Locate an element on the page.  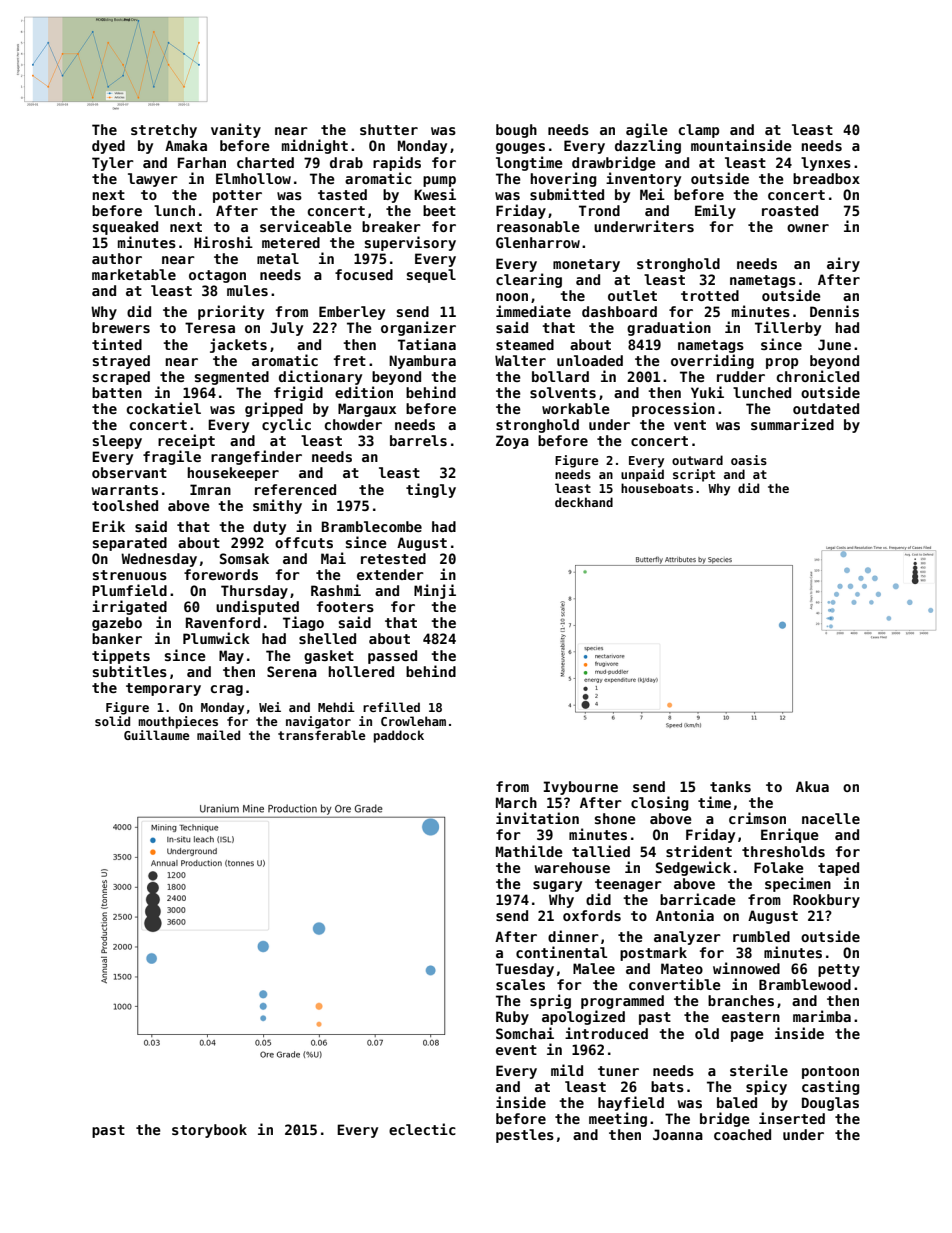
clamp is located at coordinates (698, 131).
